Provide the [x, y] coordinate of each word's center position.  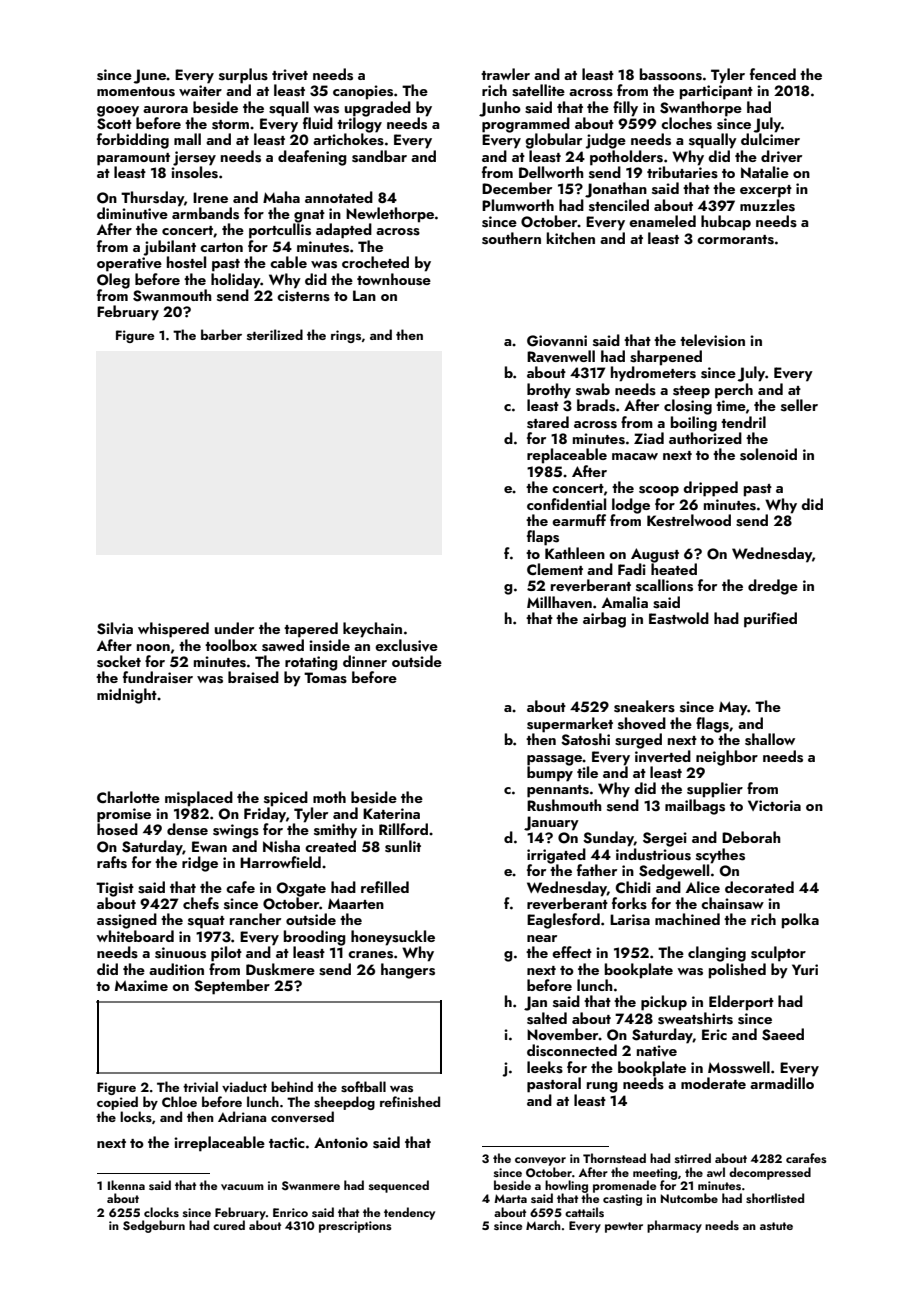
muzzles [767, 205]
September [232, 987]
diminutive [132, 213]
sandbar [379, 156]
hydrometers [653, 374]
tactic [287, 1142]
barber [221, 334]
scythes [720, 856]
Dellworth [551, 172]
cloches [686, 123]
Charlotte [128, 797]
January [551, 823]
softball [363, 1086]
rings [346, 336]
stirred [693, 1158]
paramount [133, 159]
